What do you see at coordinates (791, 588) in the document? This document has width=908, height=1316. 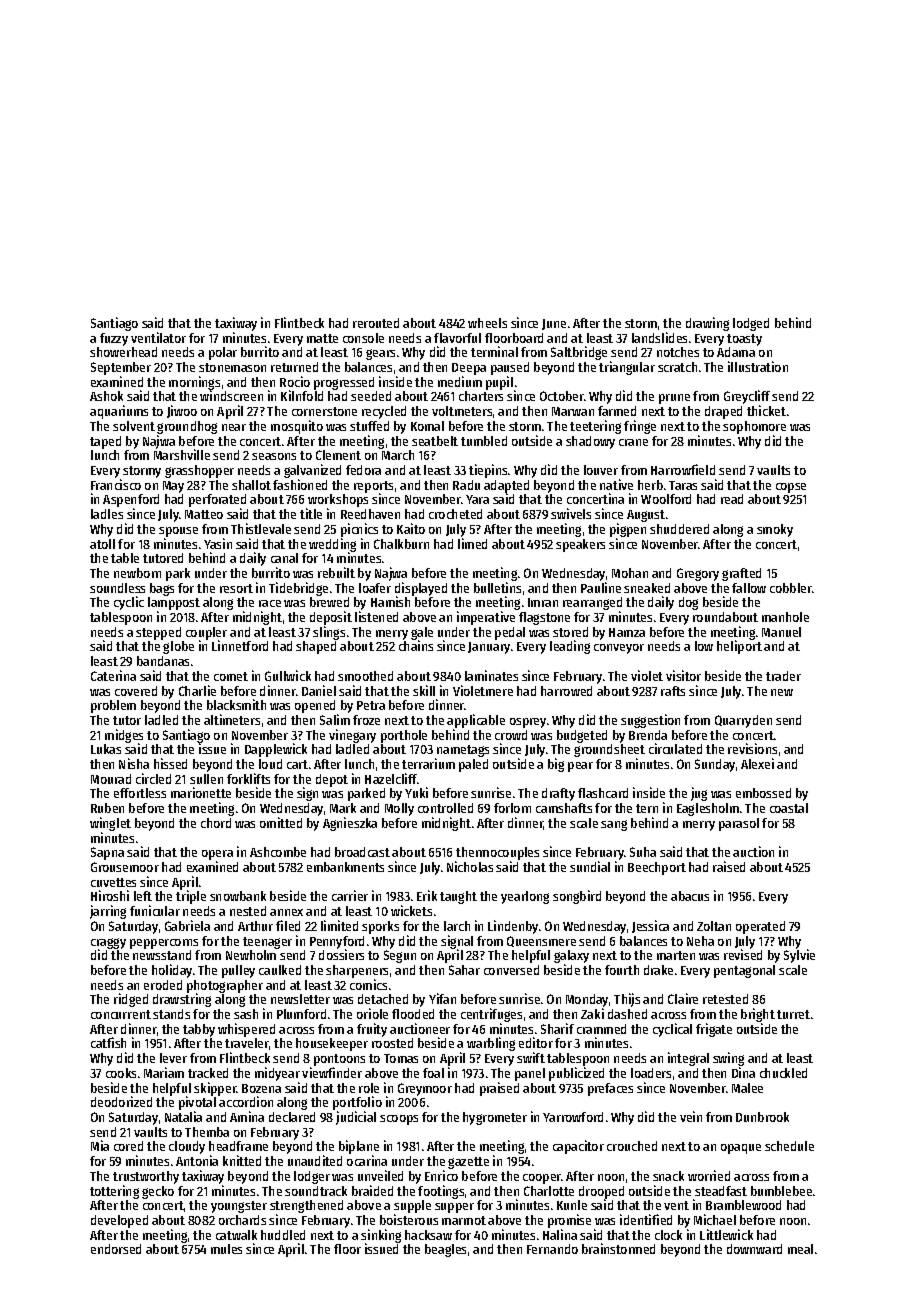 I see `cobbler` at bounding box center [791, 588].
